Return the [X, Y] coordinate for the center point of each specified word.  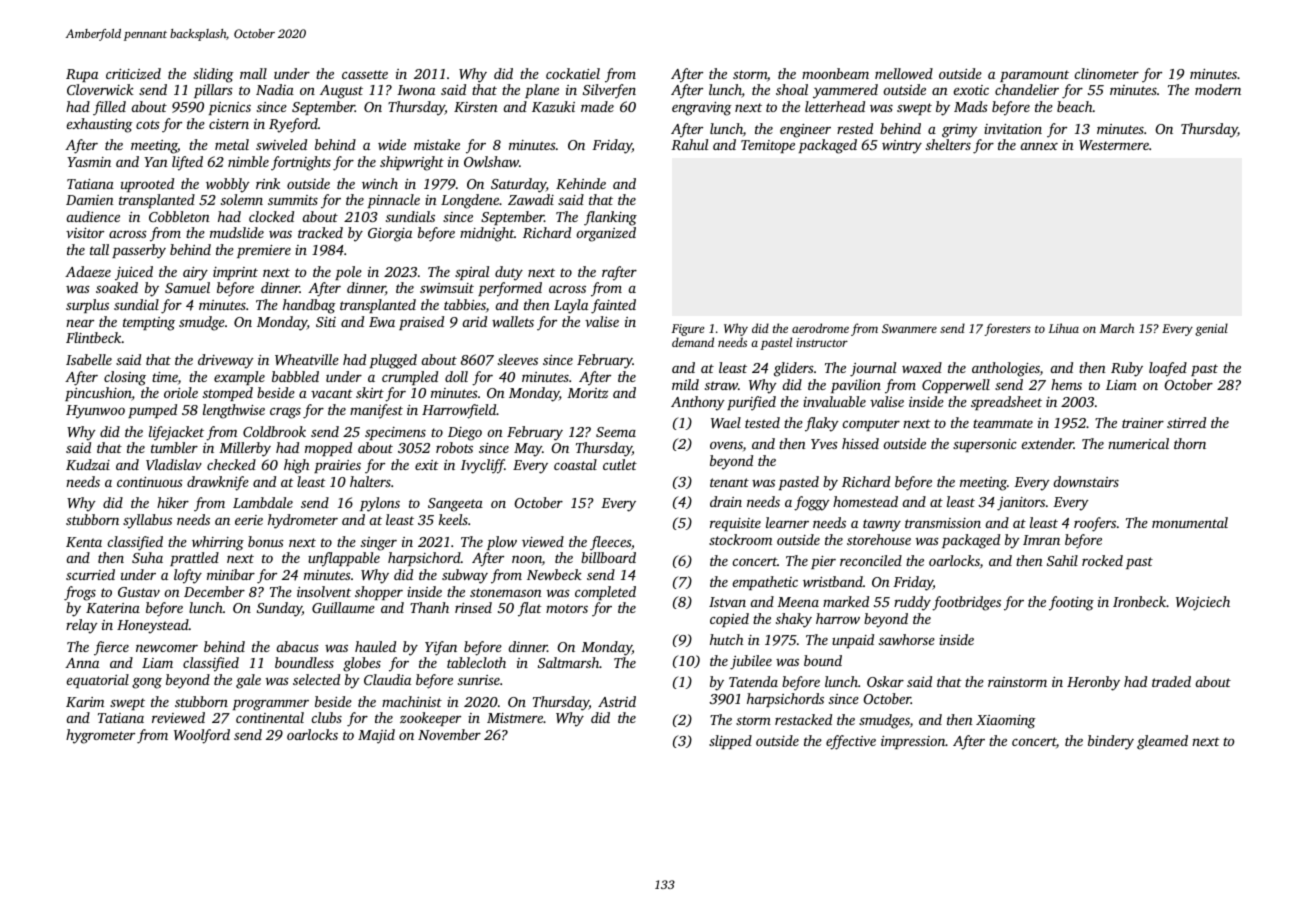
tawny [882, 525]
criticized [133, 73]
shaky [794, 620]
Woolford [202, 736]
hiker [173, 502]
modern [1218, 89]
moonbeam [835, 73]
